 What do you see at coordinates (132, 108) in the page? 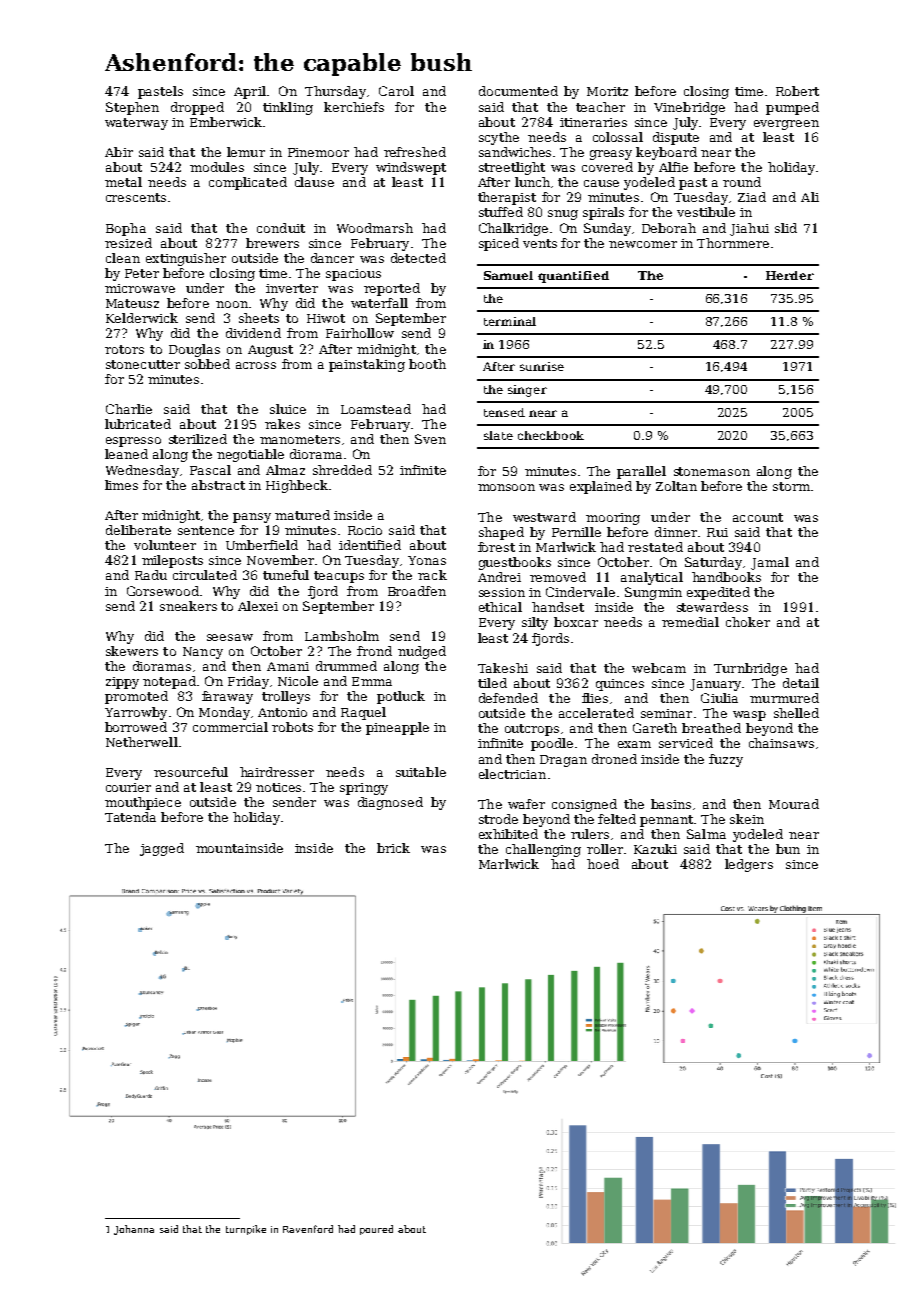
I see `Stephen` at bounding box center [132, 108].
